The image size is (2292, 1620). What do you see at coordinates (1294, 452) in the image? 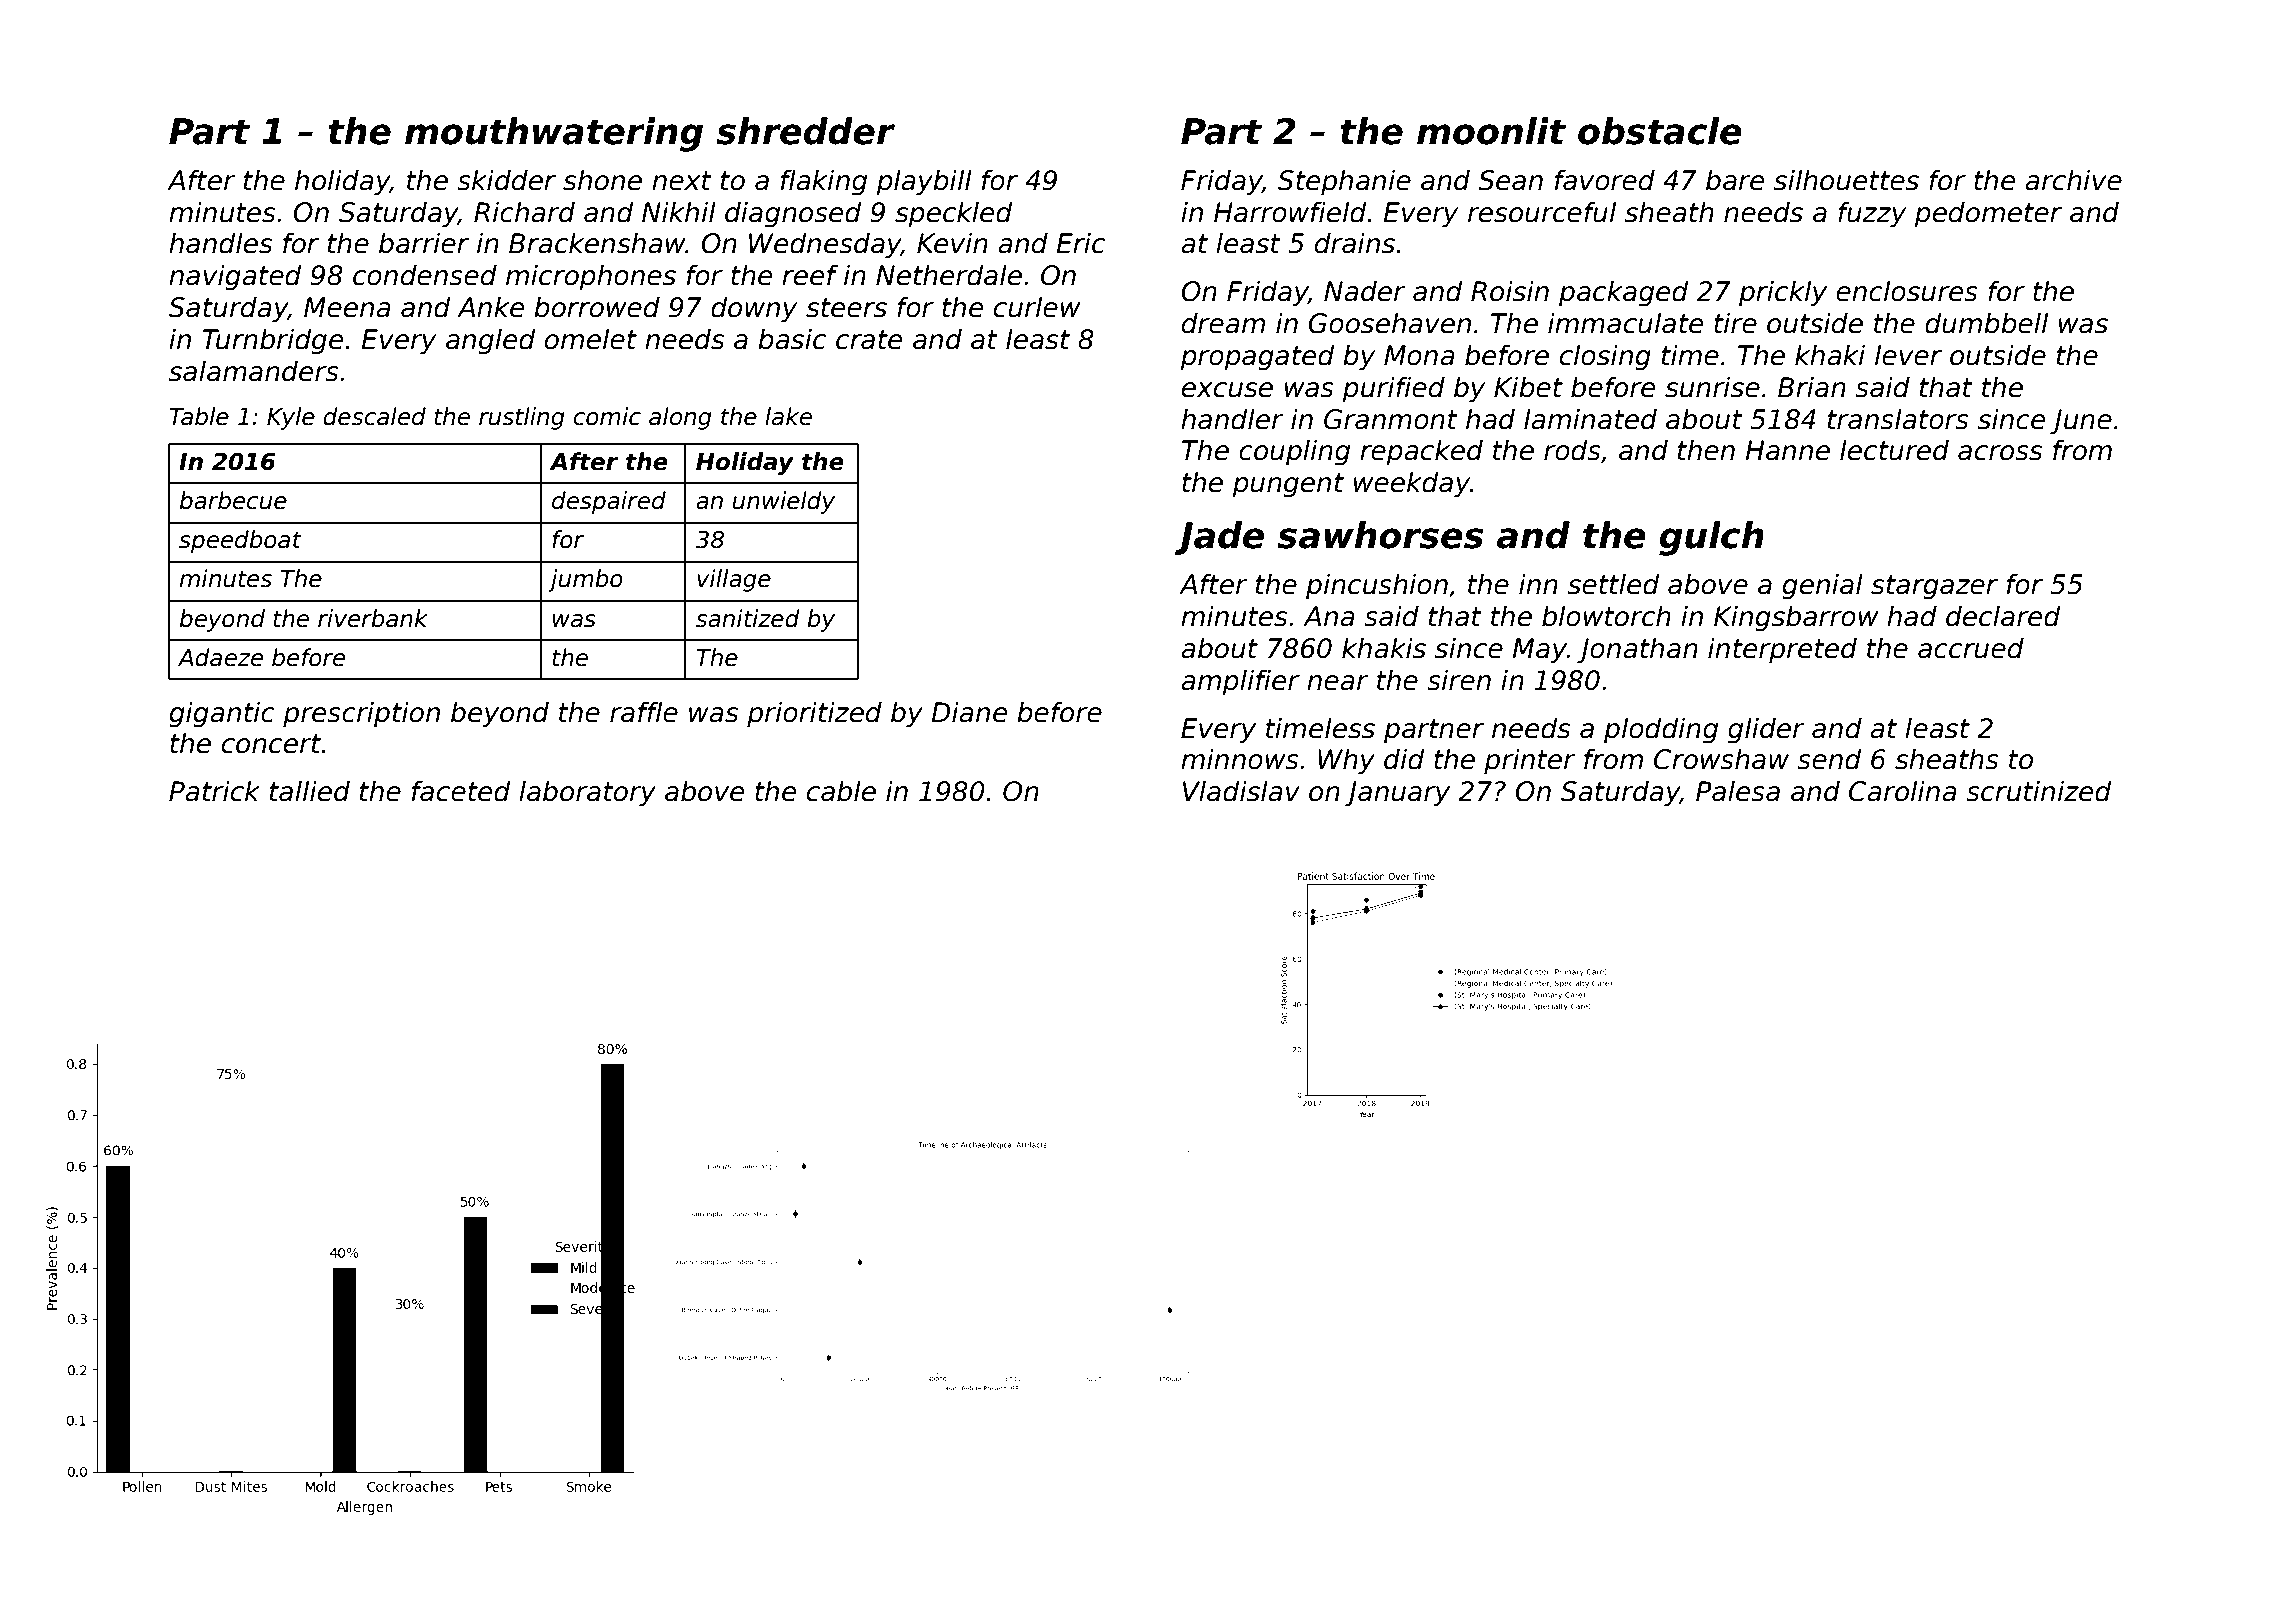
I see `coupling` at bounding box center [1294, 452].
